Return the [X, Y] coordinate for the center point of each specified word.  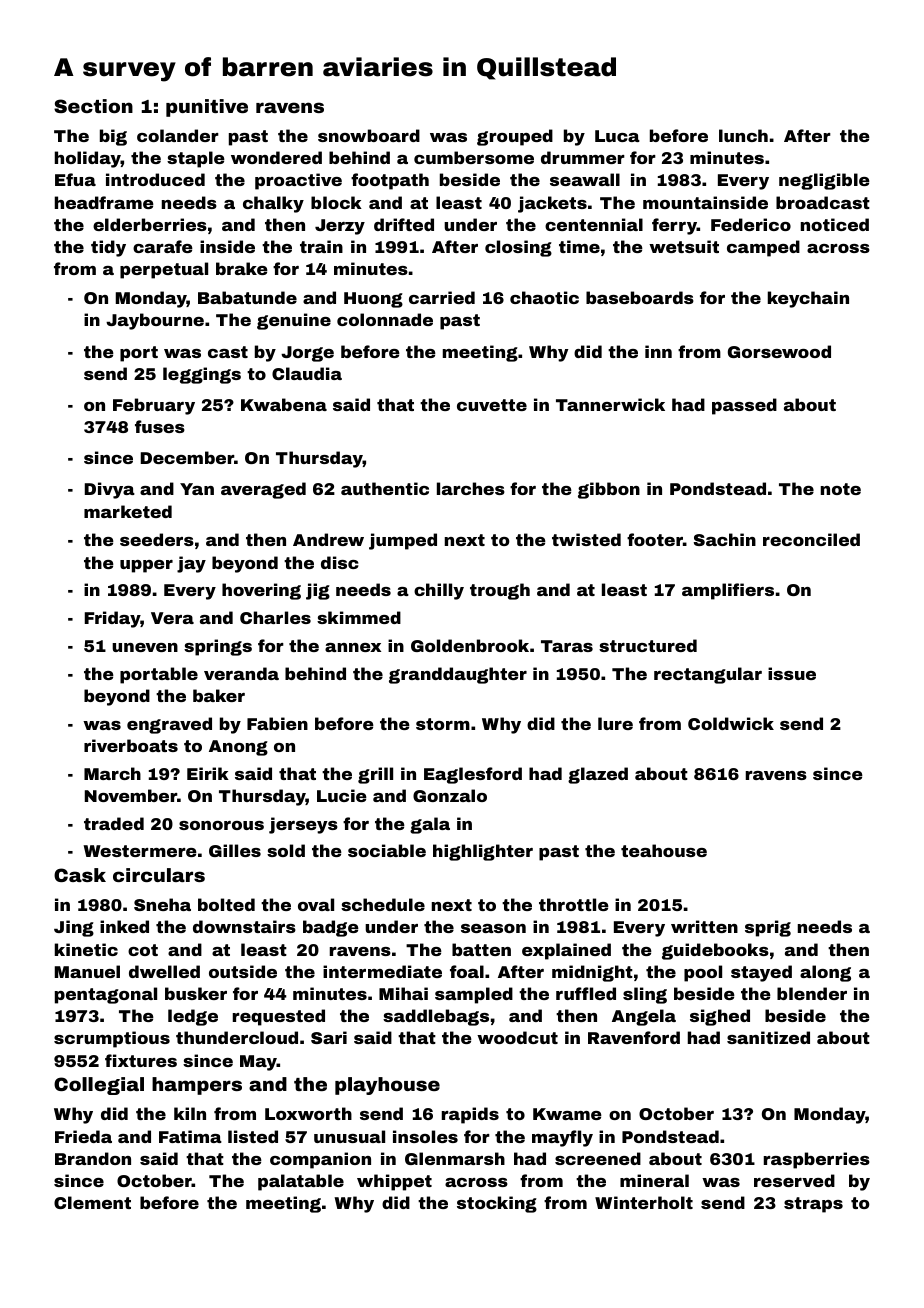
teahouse [664, 850]
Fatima [190, 1136]
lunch [743, 135]
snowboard [369, 135]
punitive [207, 108]
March [112, 773]
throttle [574, 904]
